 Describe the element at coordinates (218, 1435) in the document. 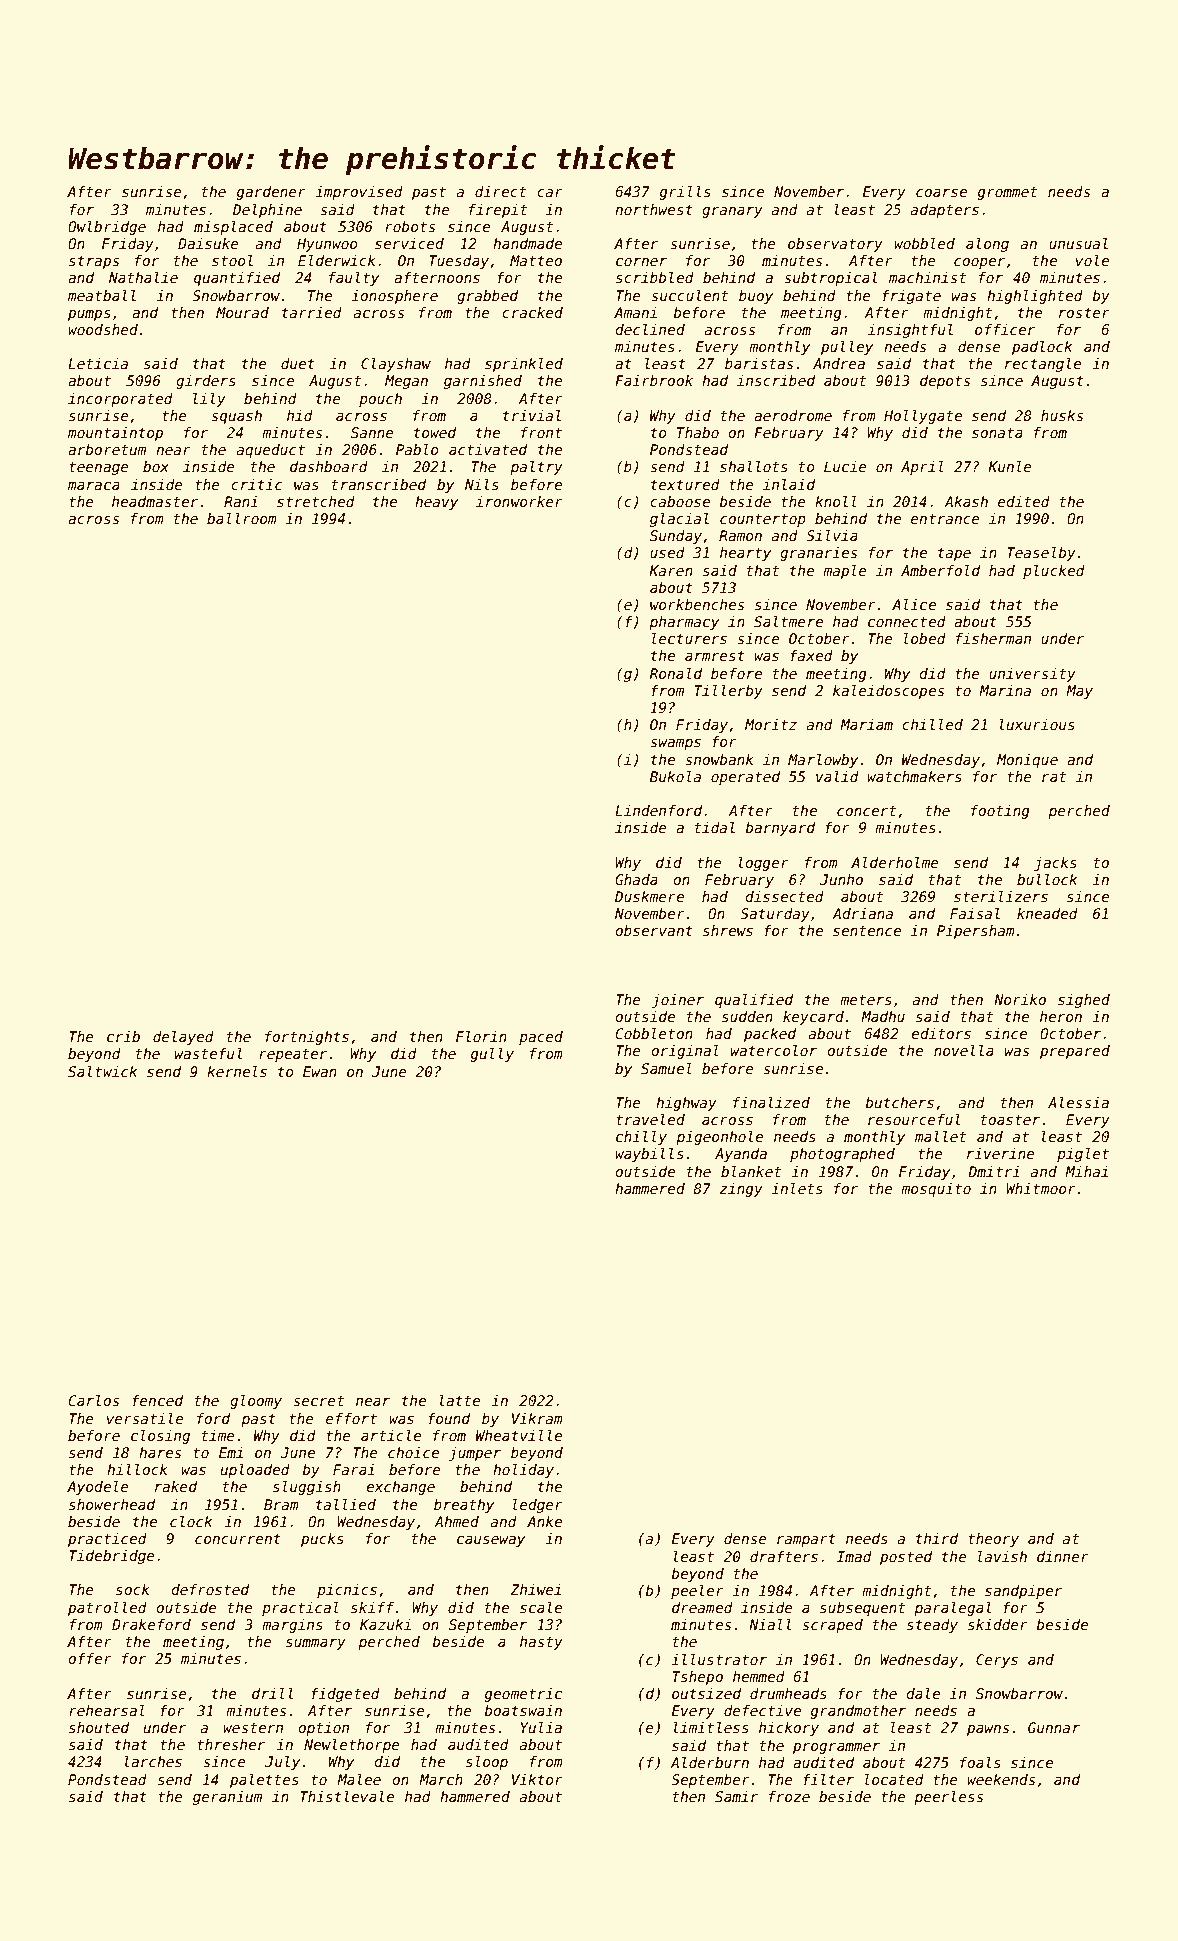

I see `time` at that location.
